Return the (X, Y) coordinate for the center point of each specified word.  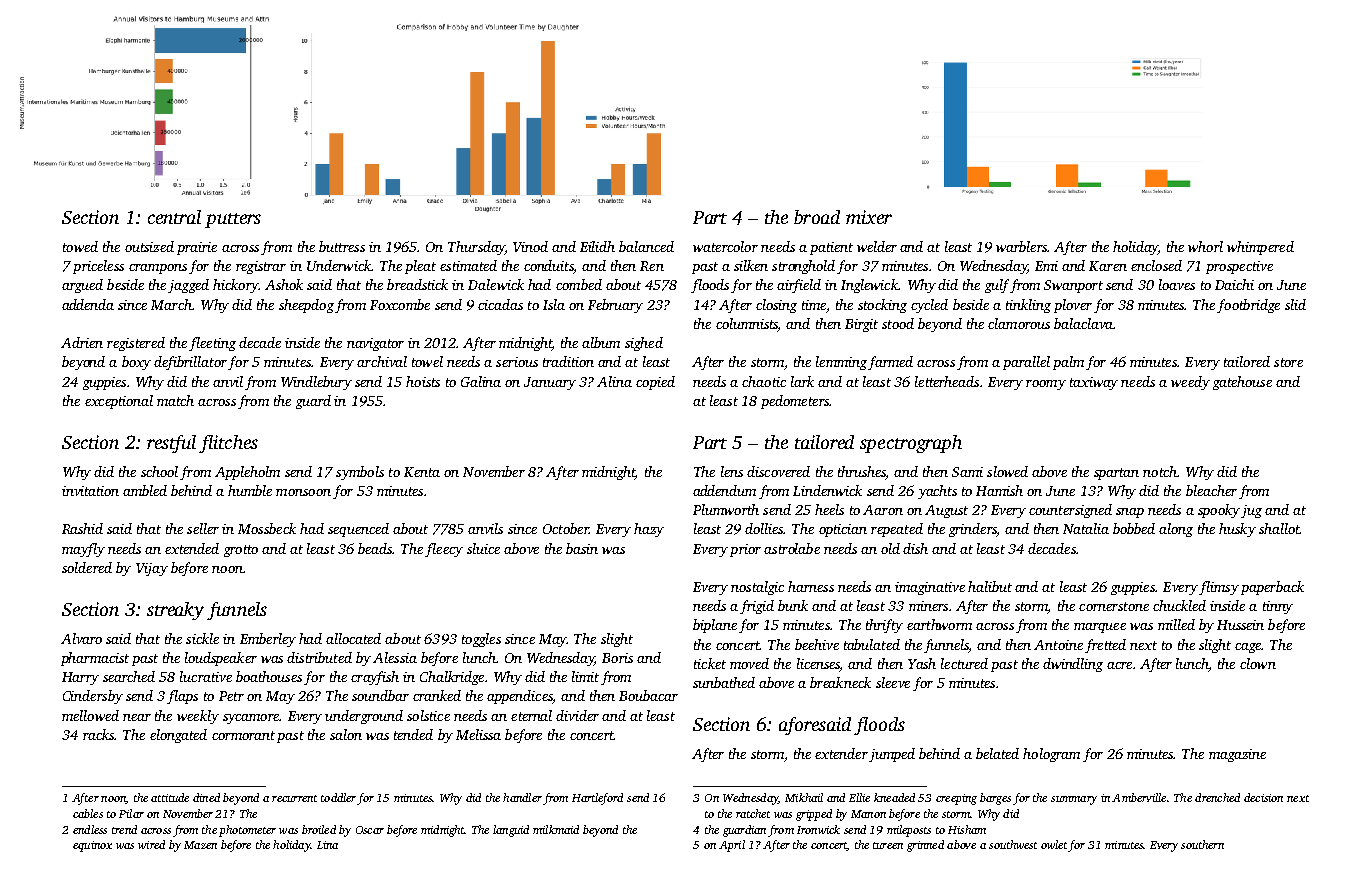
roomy (1046, 385)
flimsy (1219, 588)
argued (82, 286)
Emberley (268, 640)
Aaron (883, 510)
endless (90, 829)
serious (517, 362)
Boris (617, 658)
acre (1119, 665)
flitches (228, 444)
